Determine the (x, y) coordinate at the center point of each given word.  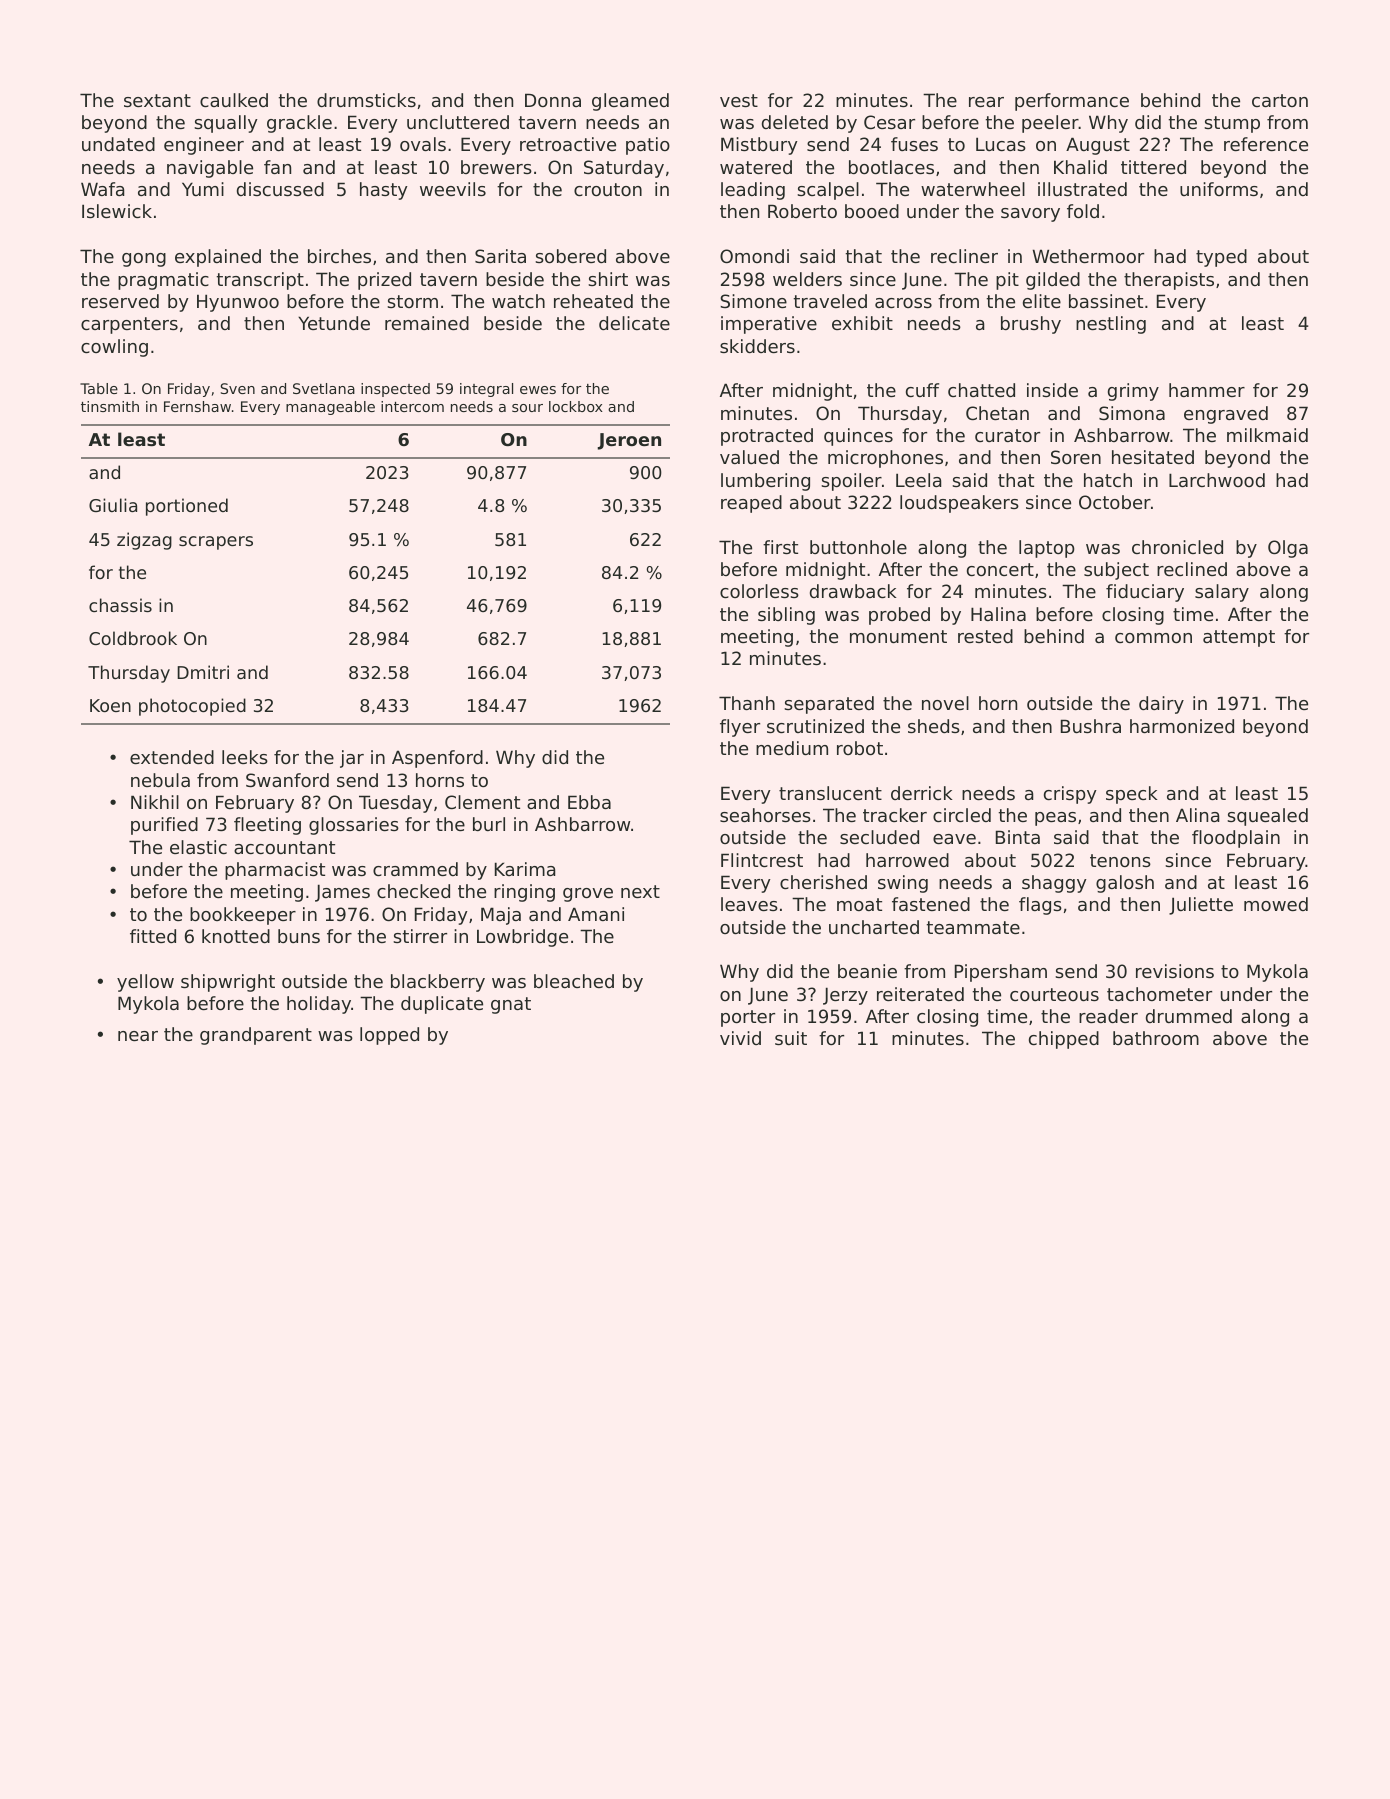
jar (352, 759)
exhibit (862, 323)
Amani (596, 914)
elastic (198, 847)
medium (792, 748)
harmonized (1182, 726)
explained (218, 258)
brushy (1031, 325)
